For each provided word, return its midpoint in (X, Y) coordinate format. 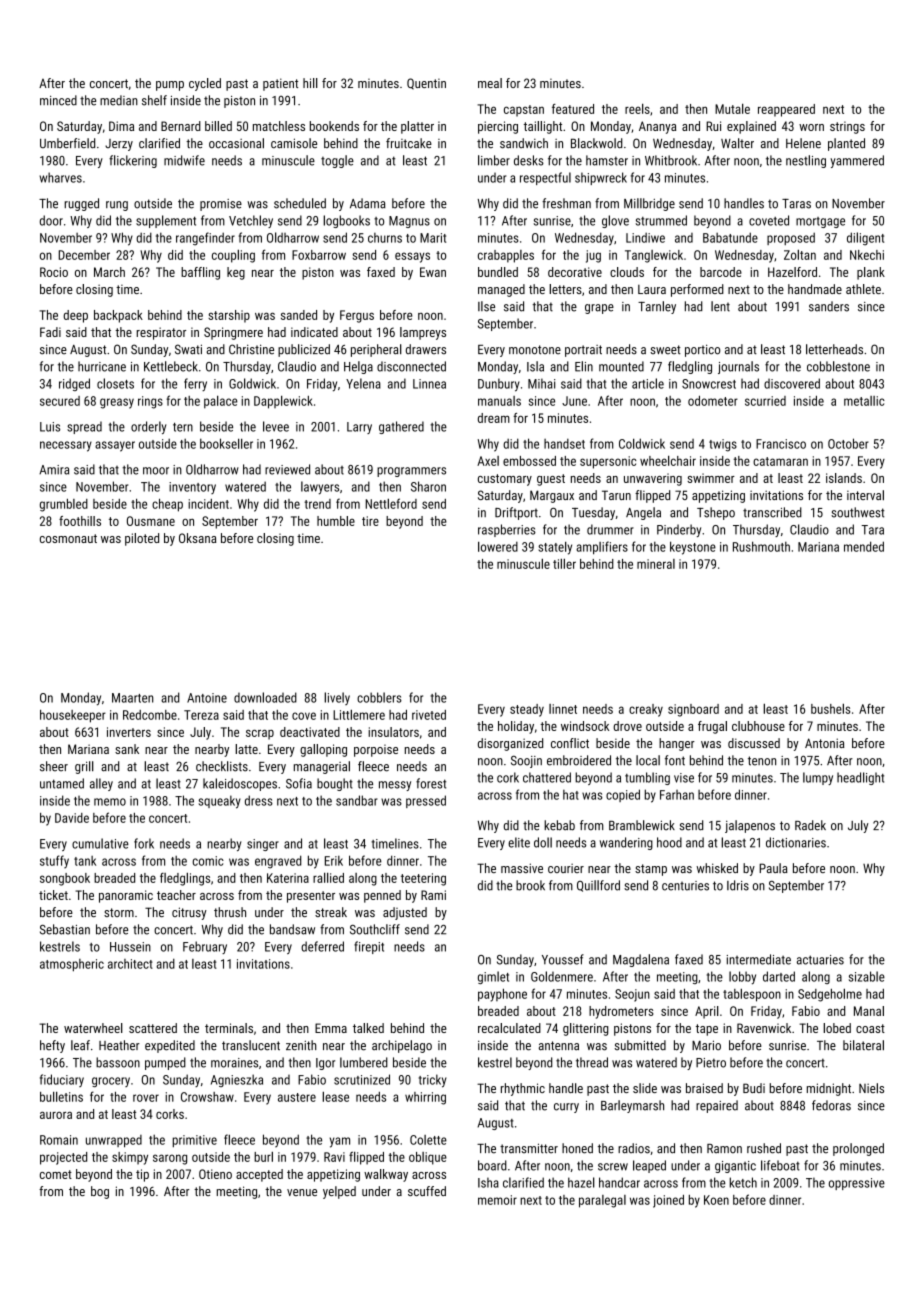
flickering (133, 161)
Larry (359, 428)
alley (101, 784)
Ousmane (151, 521)
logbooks (346, 221)
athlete (863, 289)
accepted (259, 1175)
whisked (717, 868)
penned (382, 896)
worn (811, 127)
